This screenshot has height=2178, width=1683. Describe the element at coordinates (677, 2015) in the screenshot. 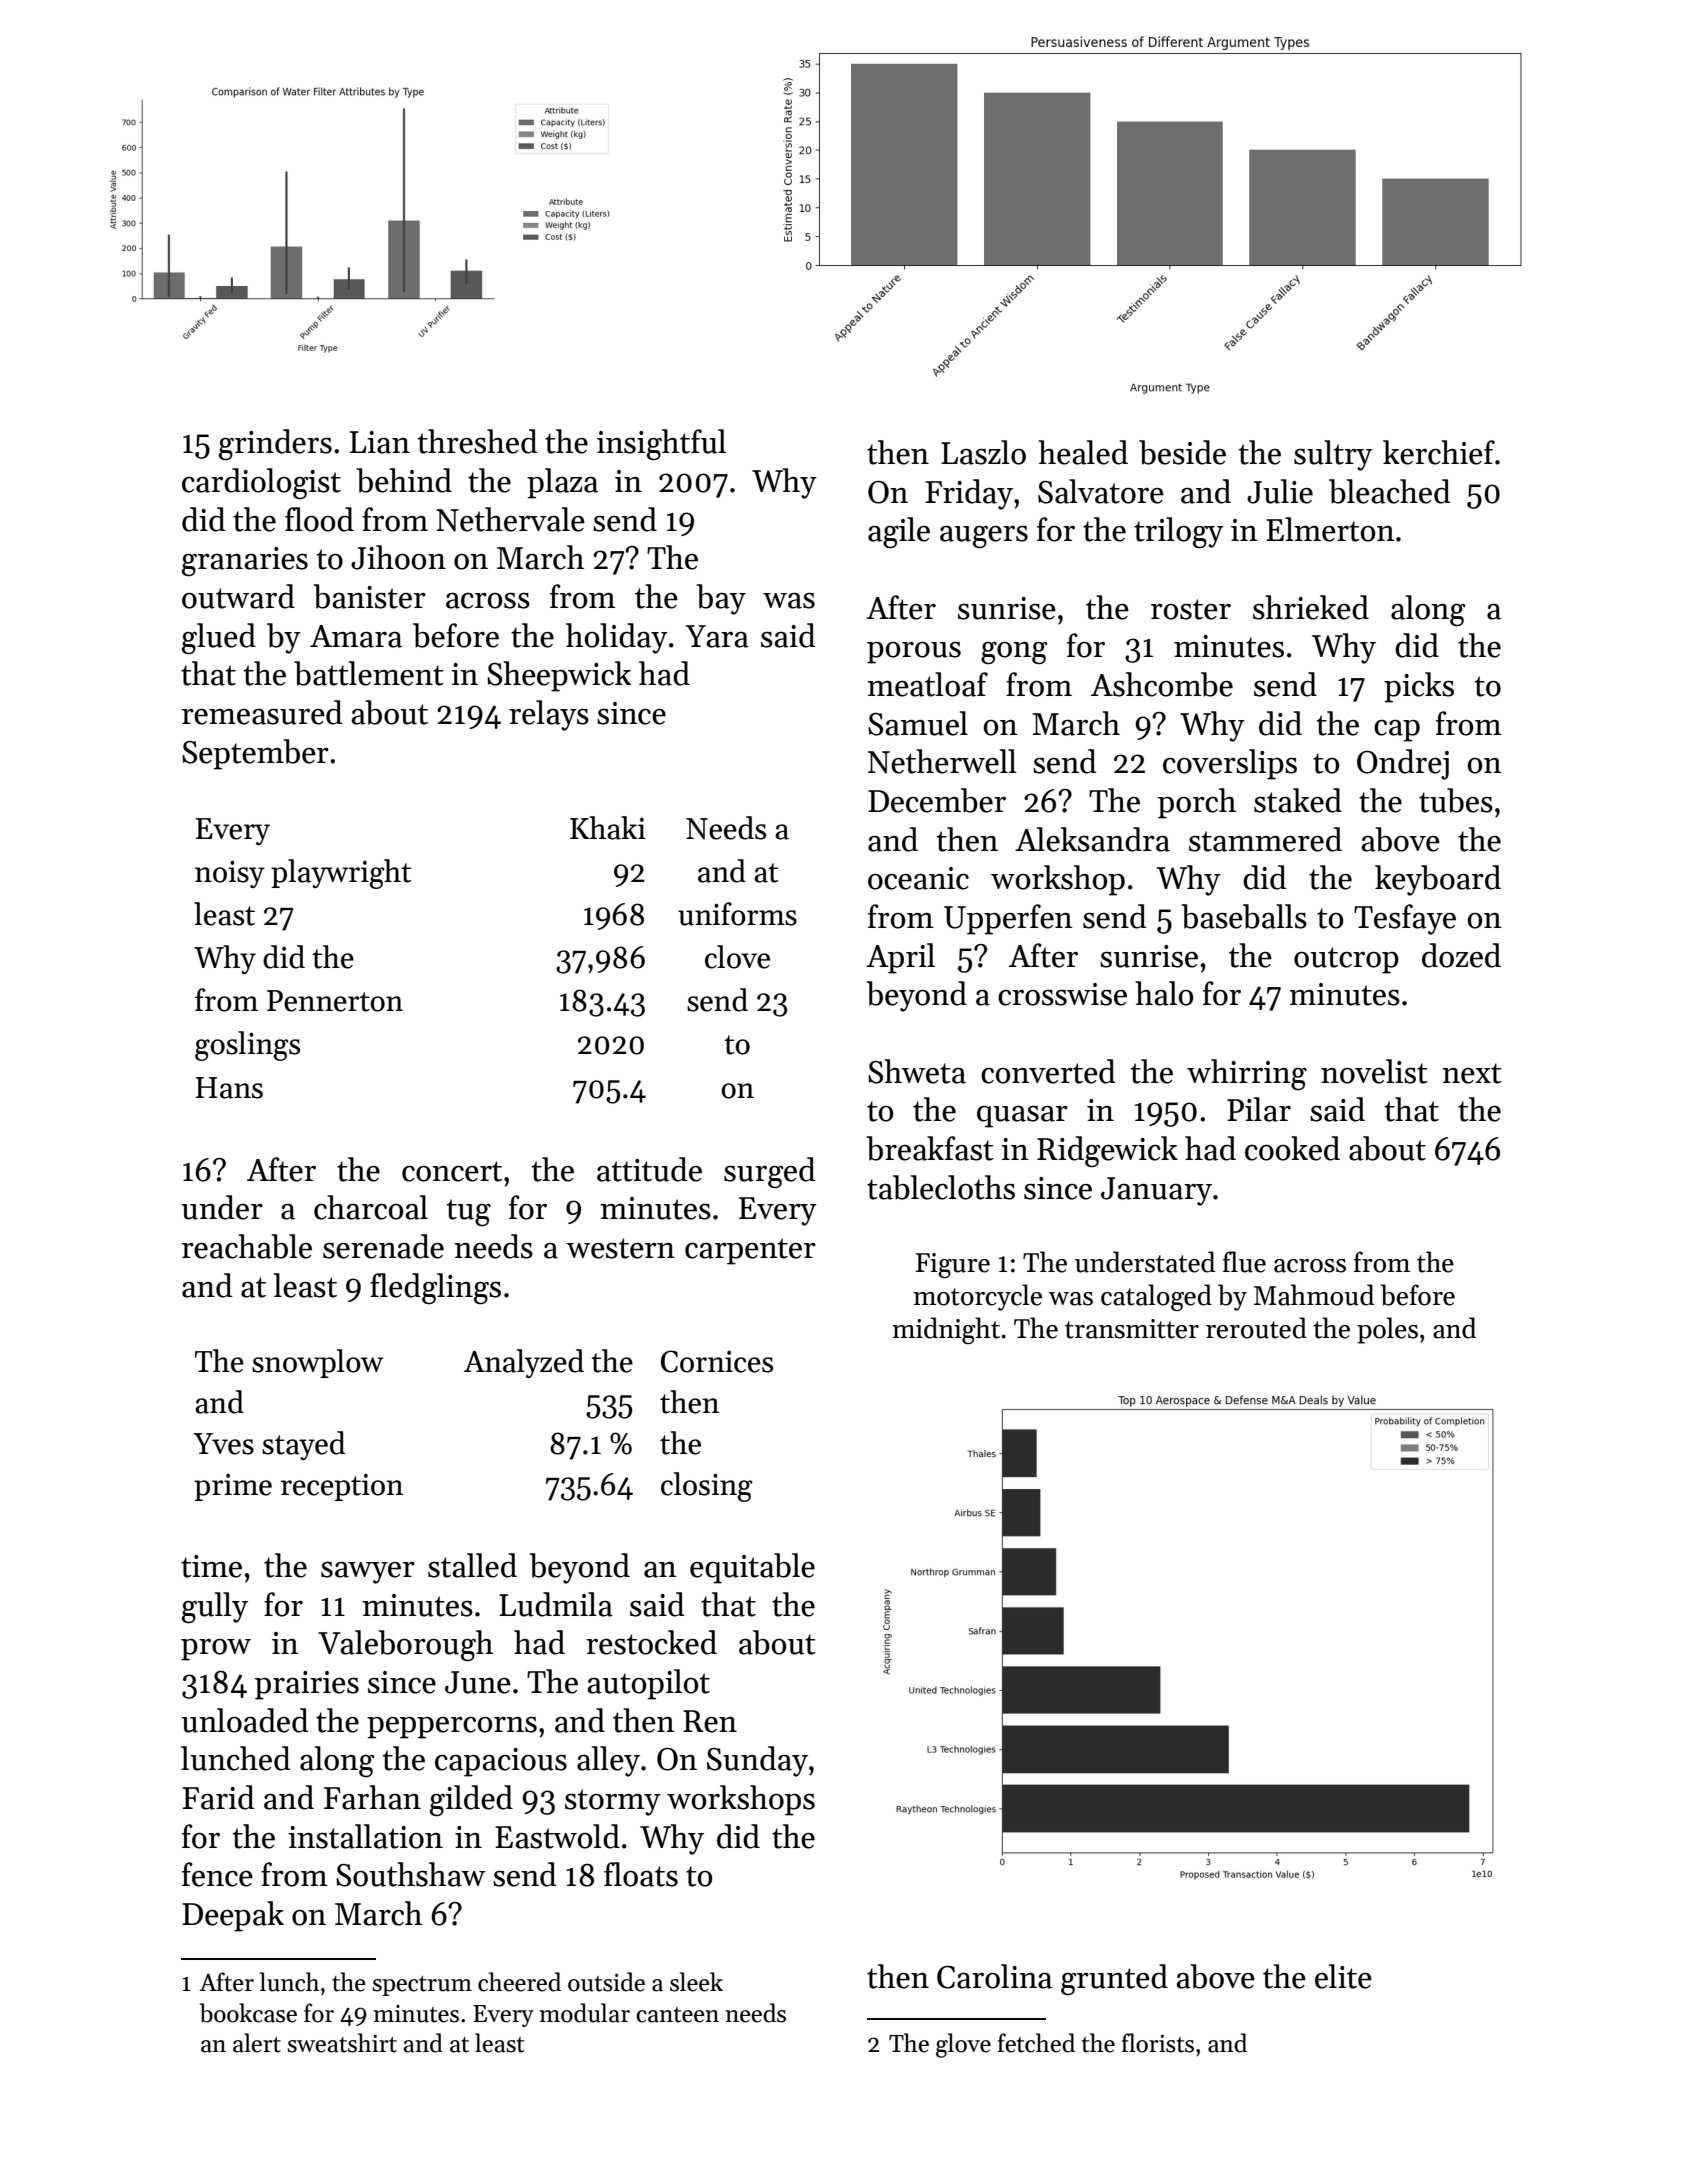

I see `canteen` at that location.
